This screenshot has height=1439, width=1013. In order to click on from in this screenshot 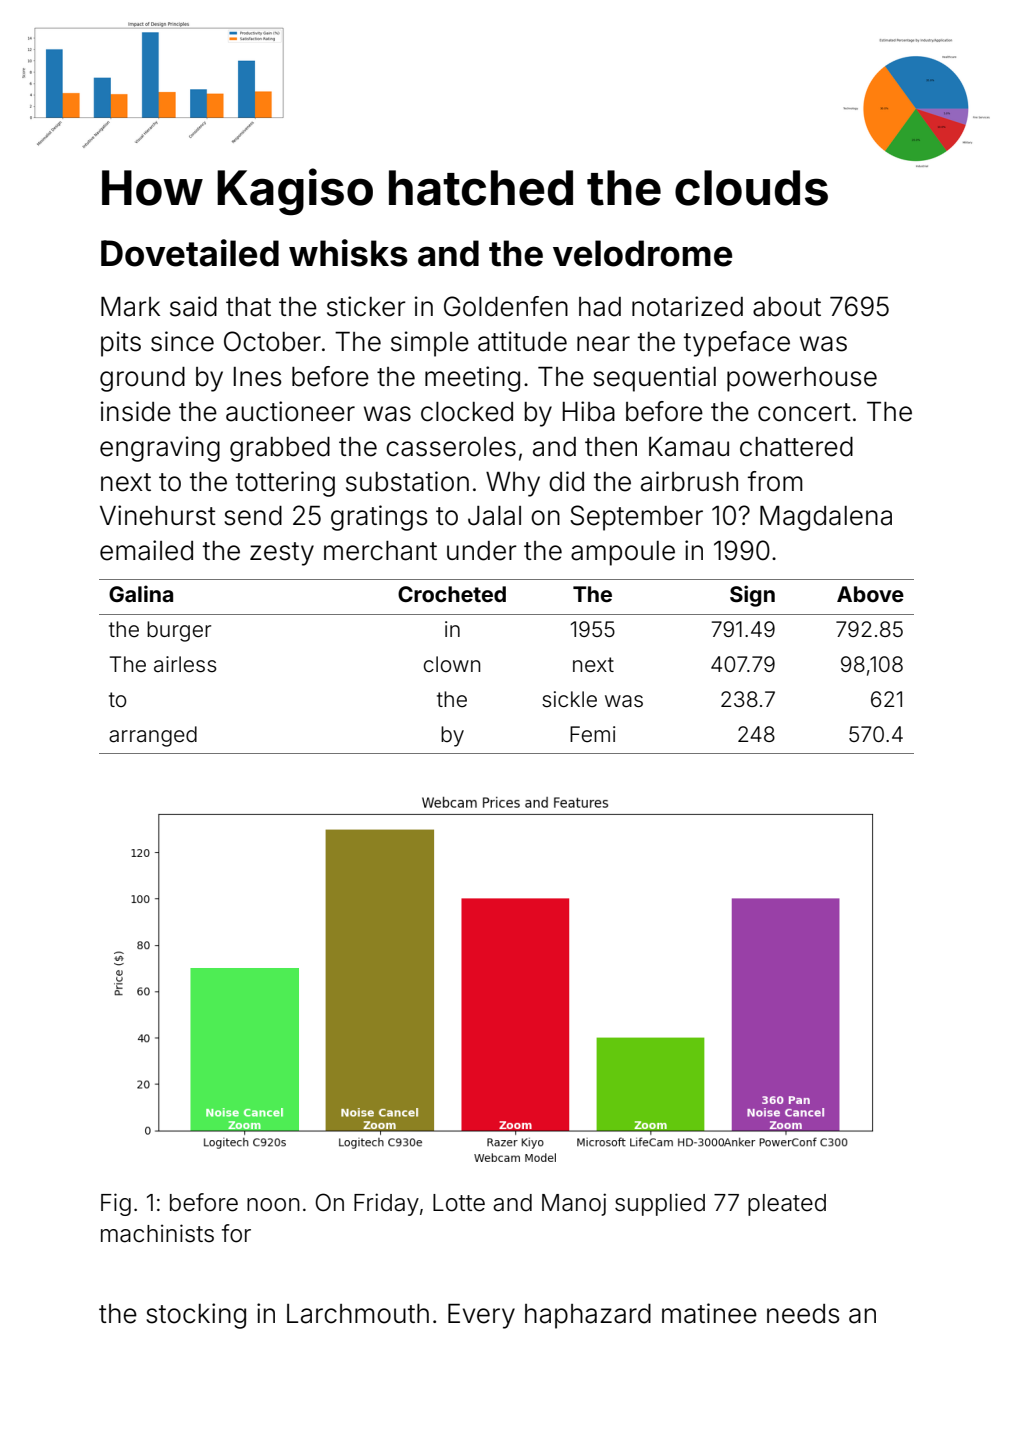, I will do `click(775, 481)`.
